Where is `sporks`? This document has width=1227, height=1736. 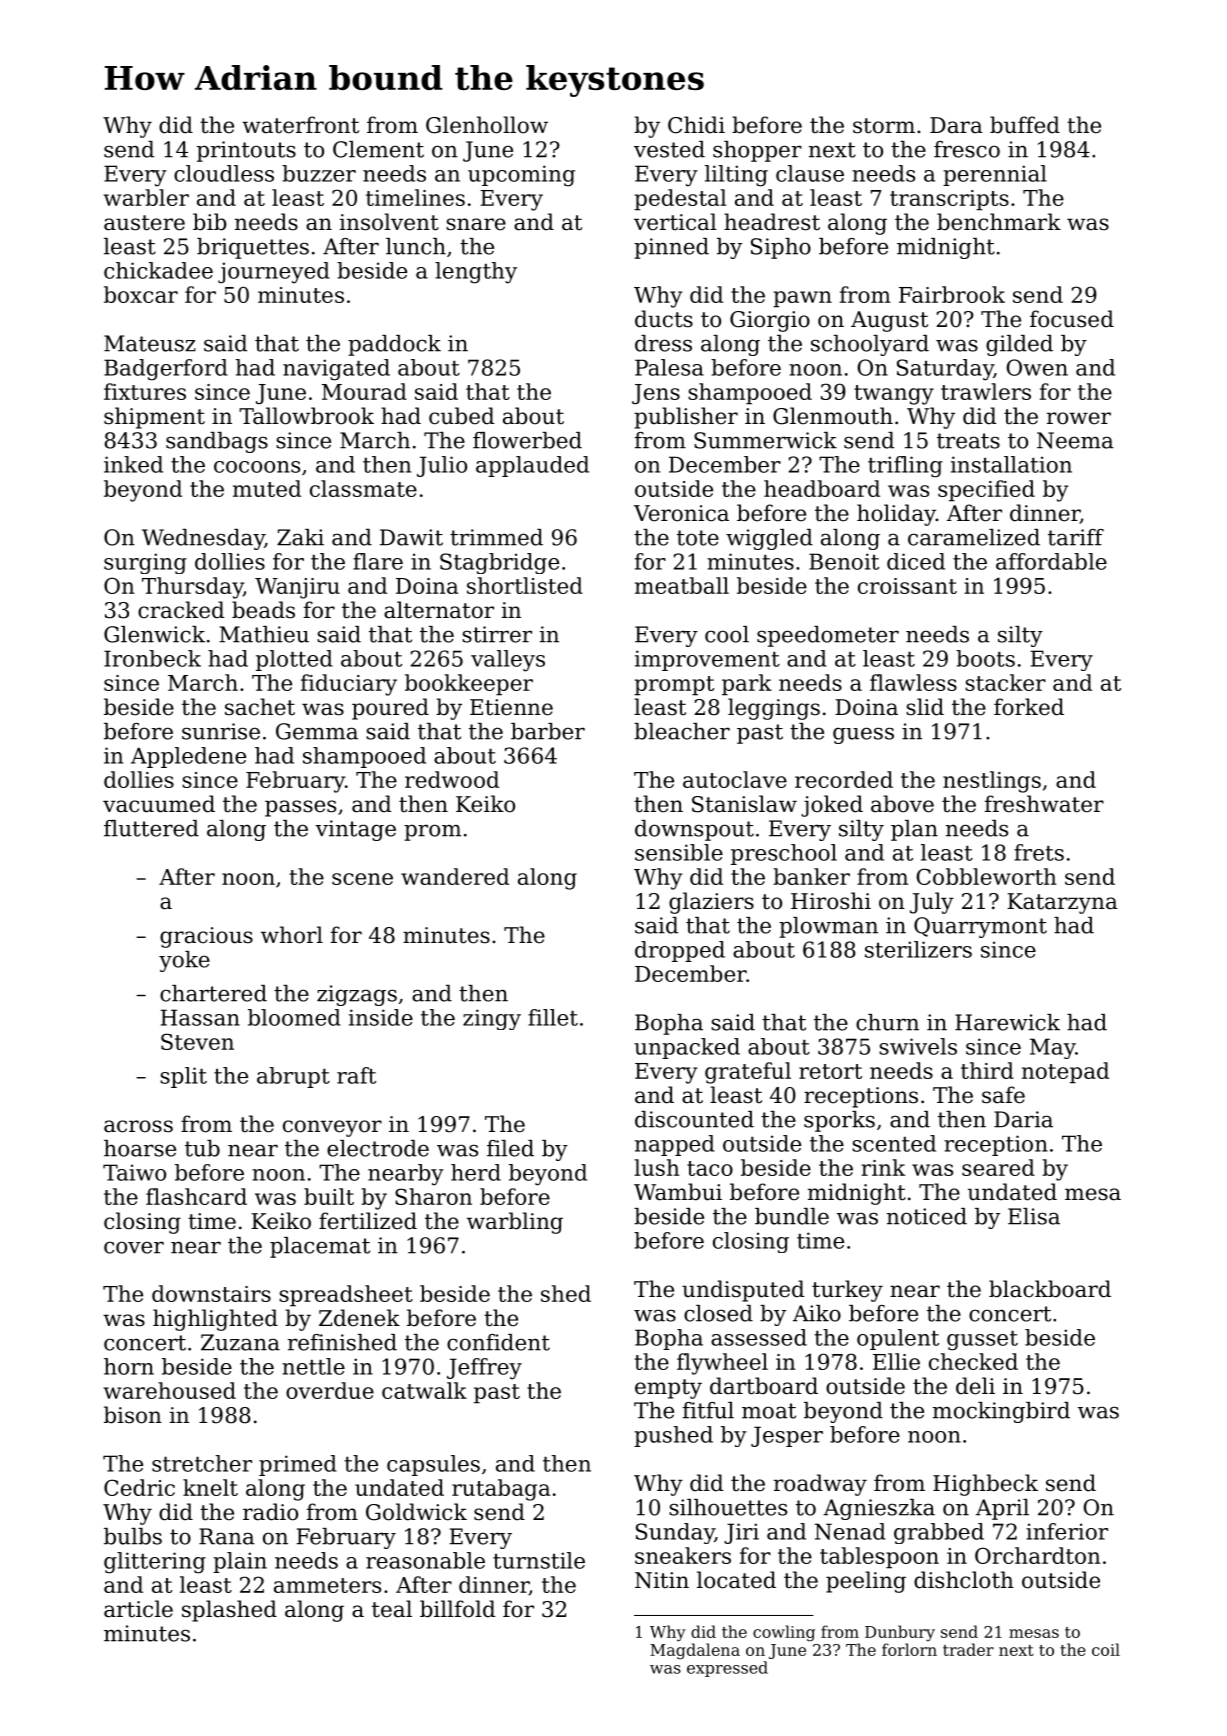 sporks is located at coordinates (839, 1121).
